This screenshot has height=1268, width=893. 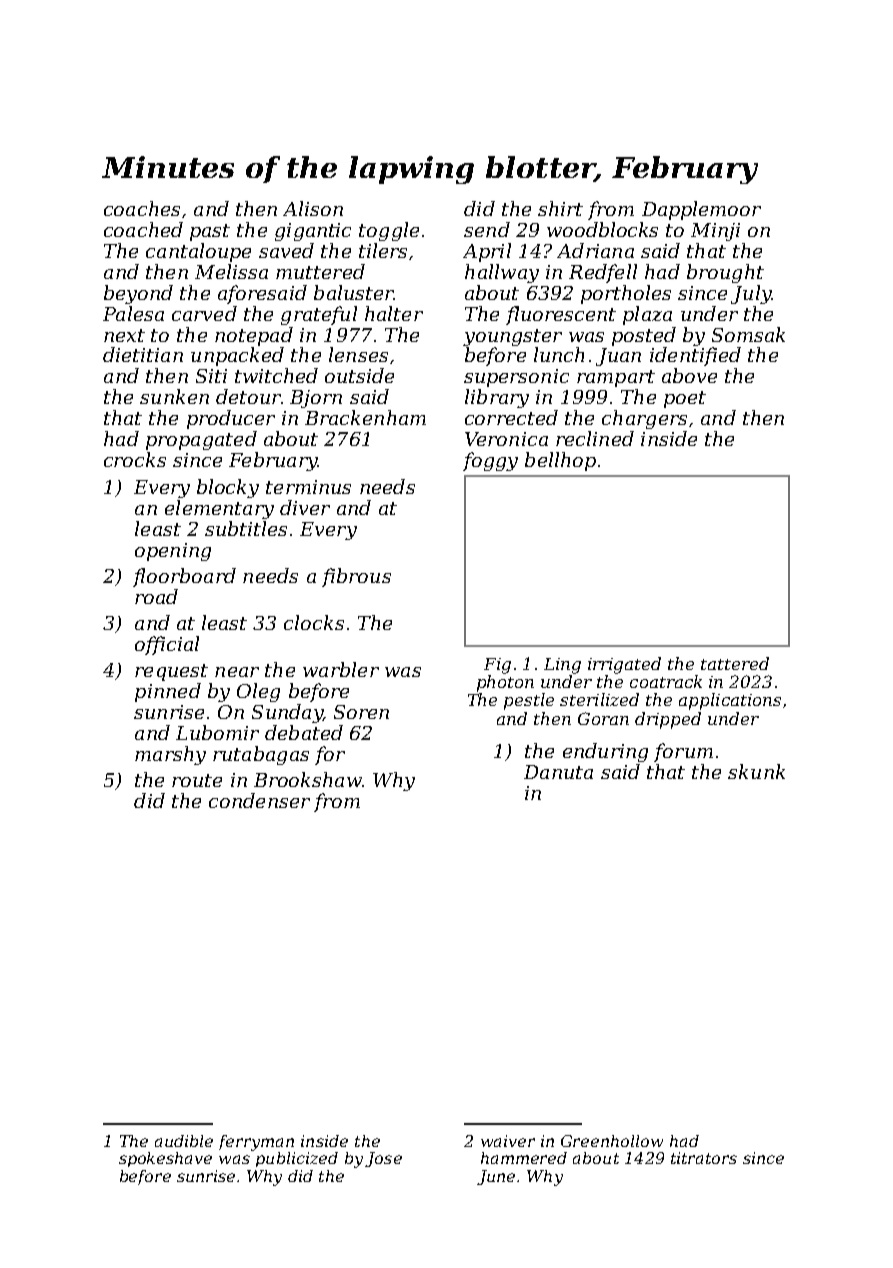 I want to click on coaches, so click(x=142, y=208).
